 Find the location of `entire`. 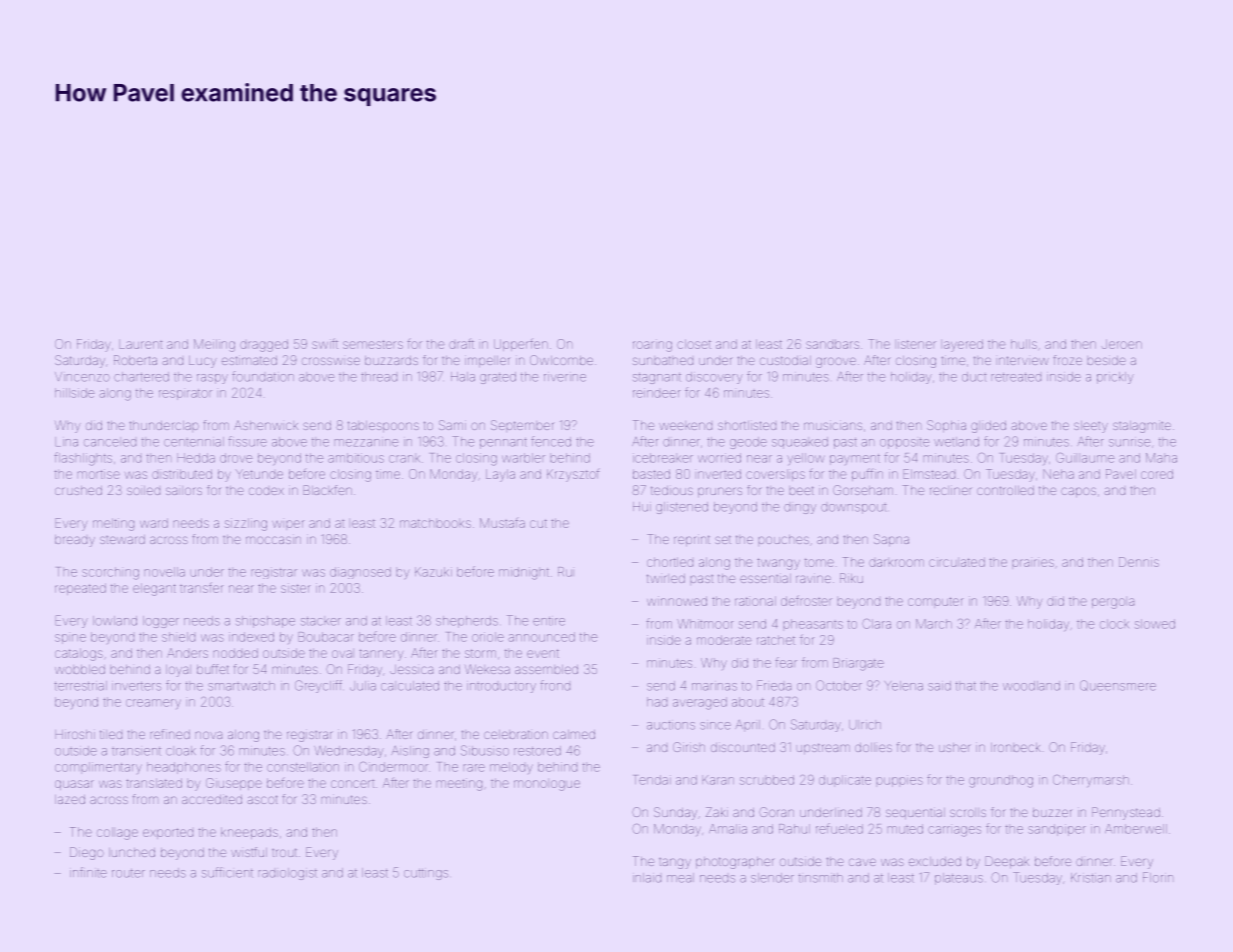

entire is located at coordinates (549, 621).
